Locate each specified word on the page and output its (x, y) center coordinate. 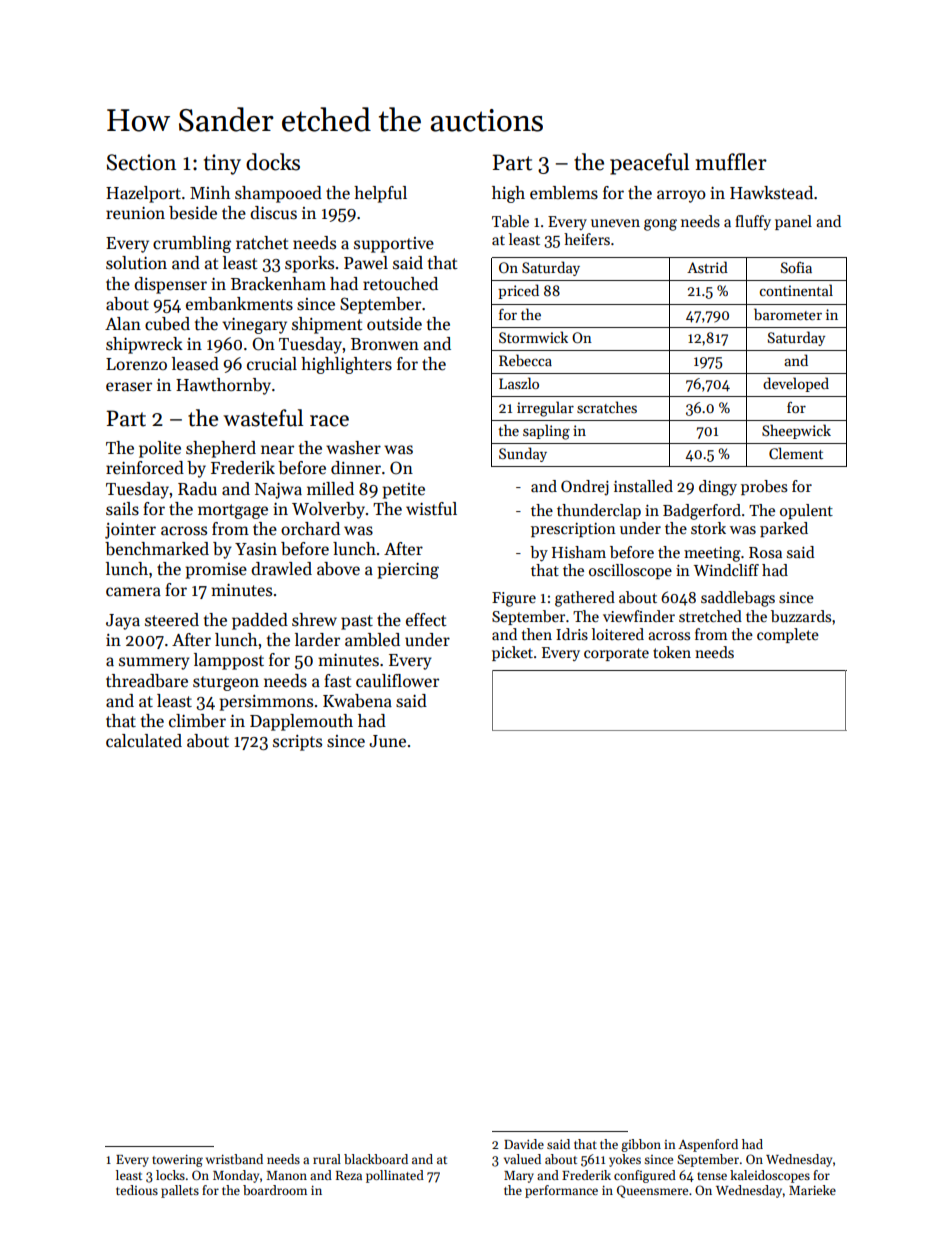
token (672, 652)
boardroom (275, 1190)
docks (273, 162)
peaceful (649, 164)
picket (512, 653)
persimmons (266, 703)
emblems (564, 193)
